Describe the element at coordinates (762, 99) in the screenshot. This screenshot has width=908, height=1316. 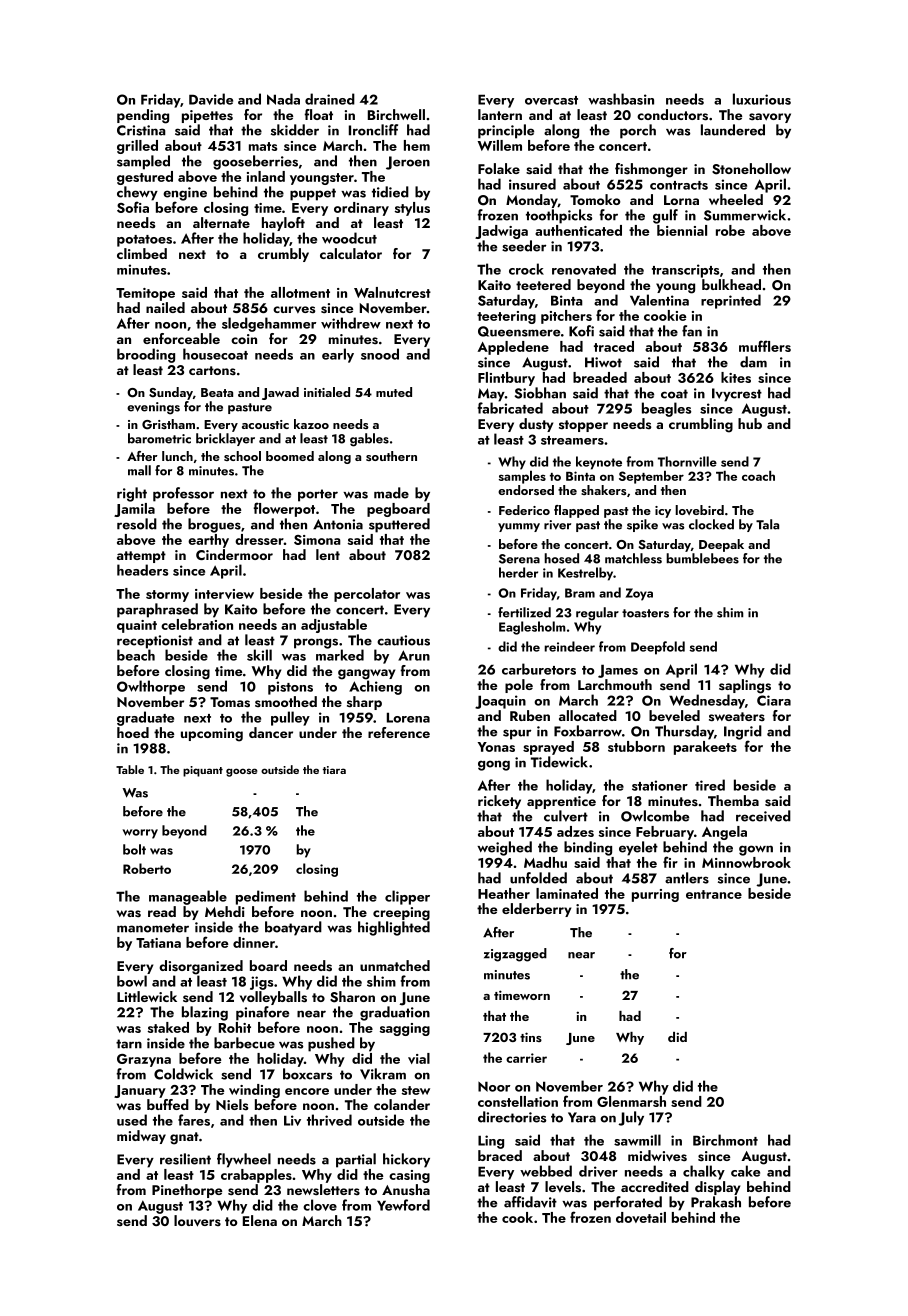
I see `luxurious` at that location.
